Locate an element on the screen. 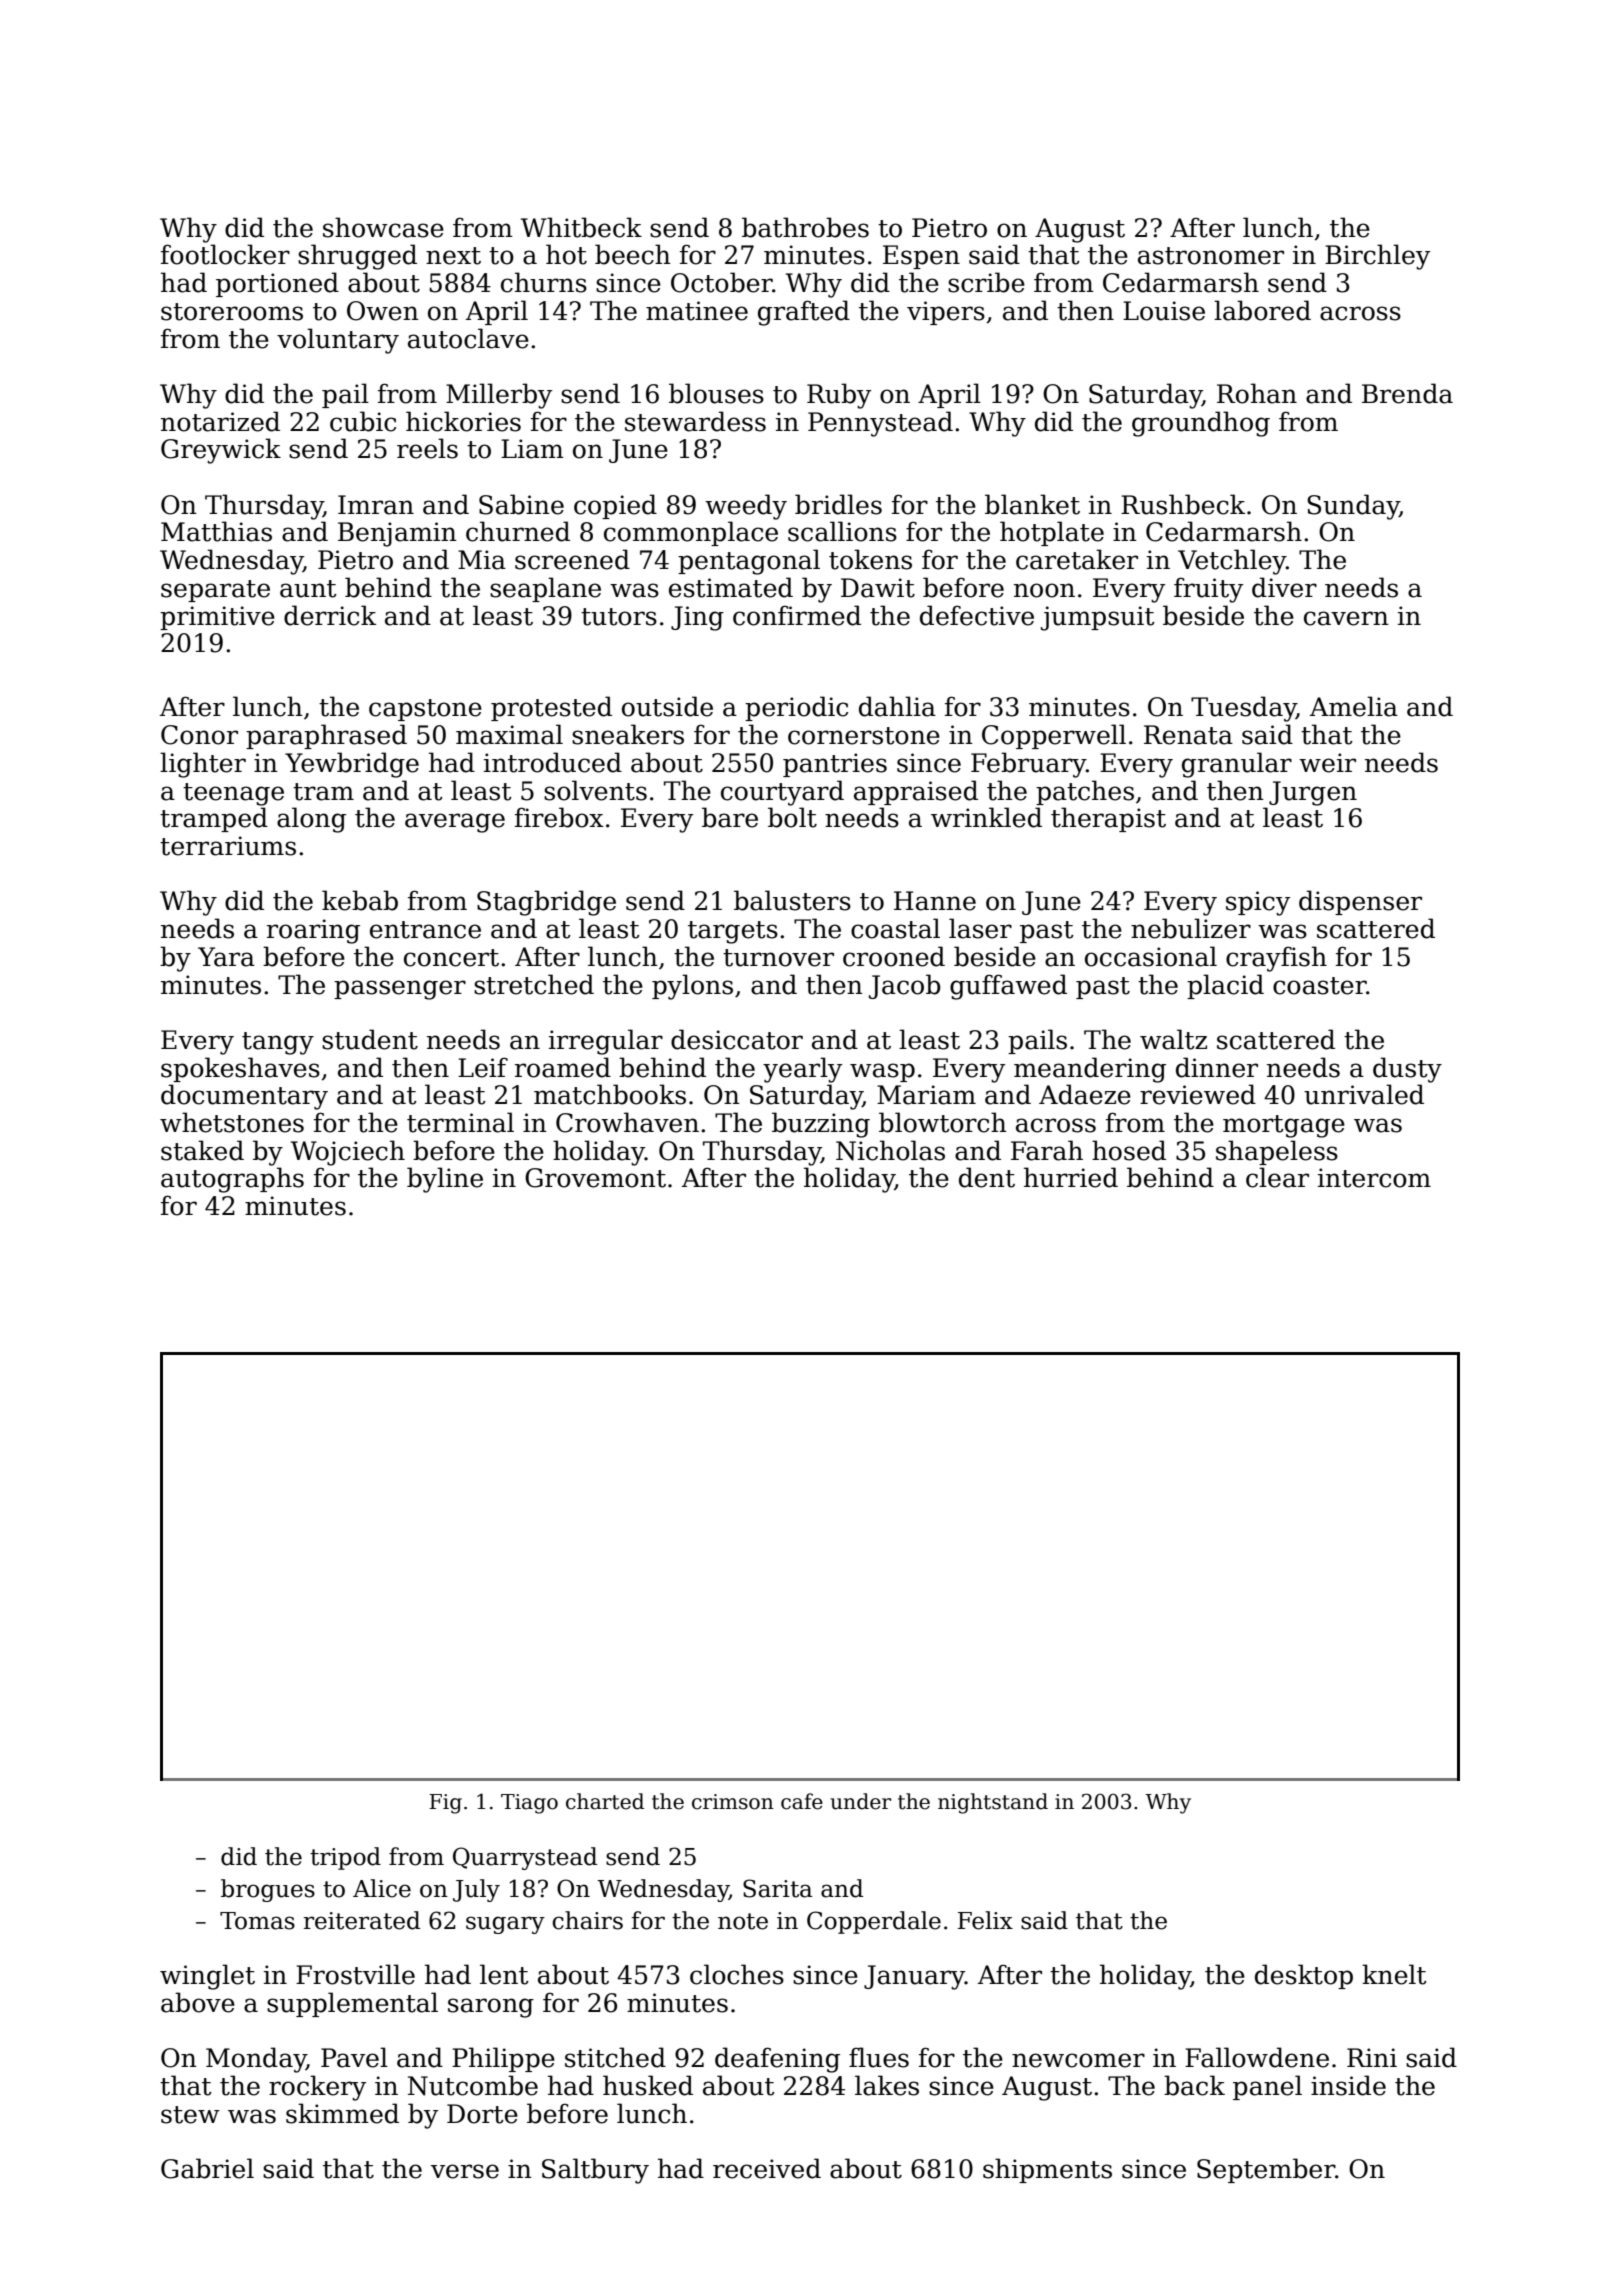 The height and width of the screenshot is (2292, 1620). knelt is located at coordinates (1394, 1974).
